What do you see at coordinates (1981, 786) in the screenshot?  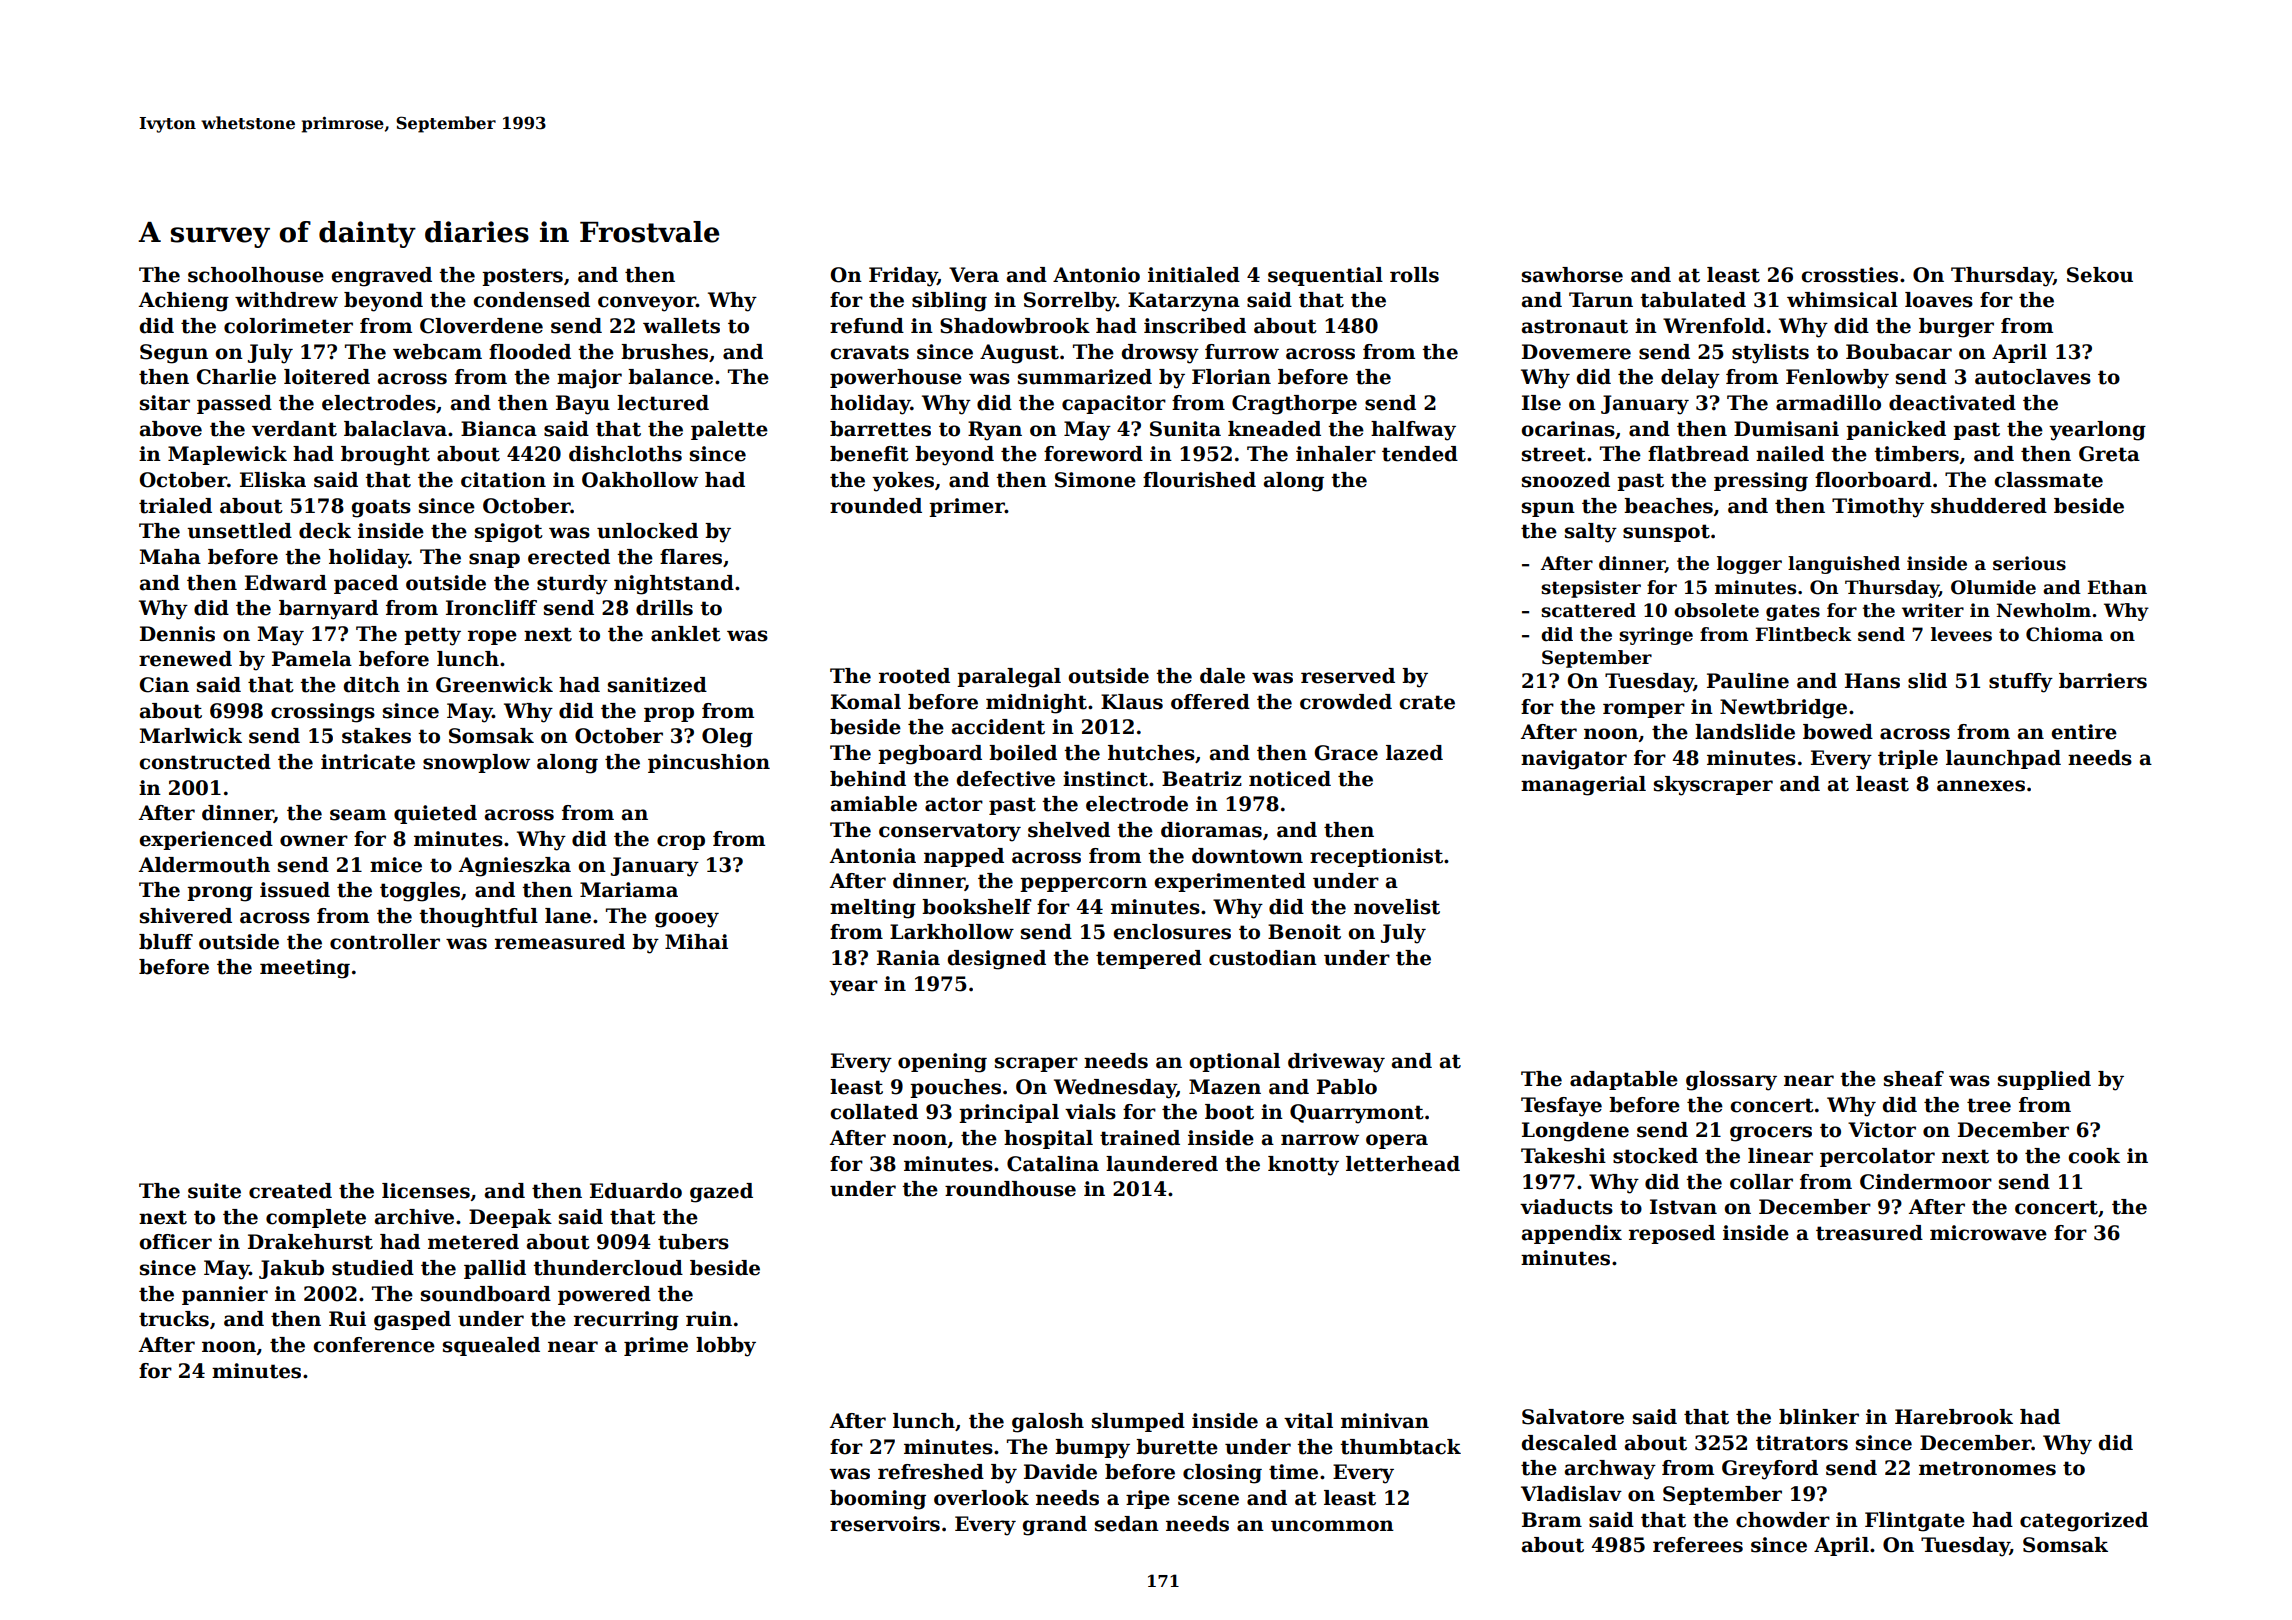 I see `annexes` at bounding box center [1981, 786].
